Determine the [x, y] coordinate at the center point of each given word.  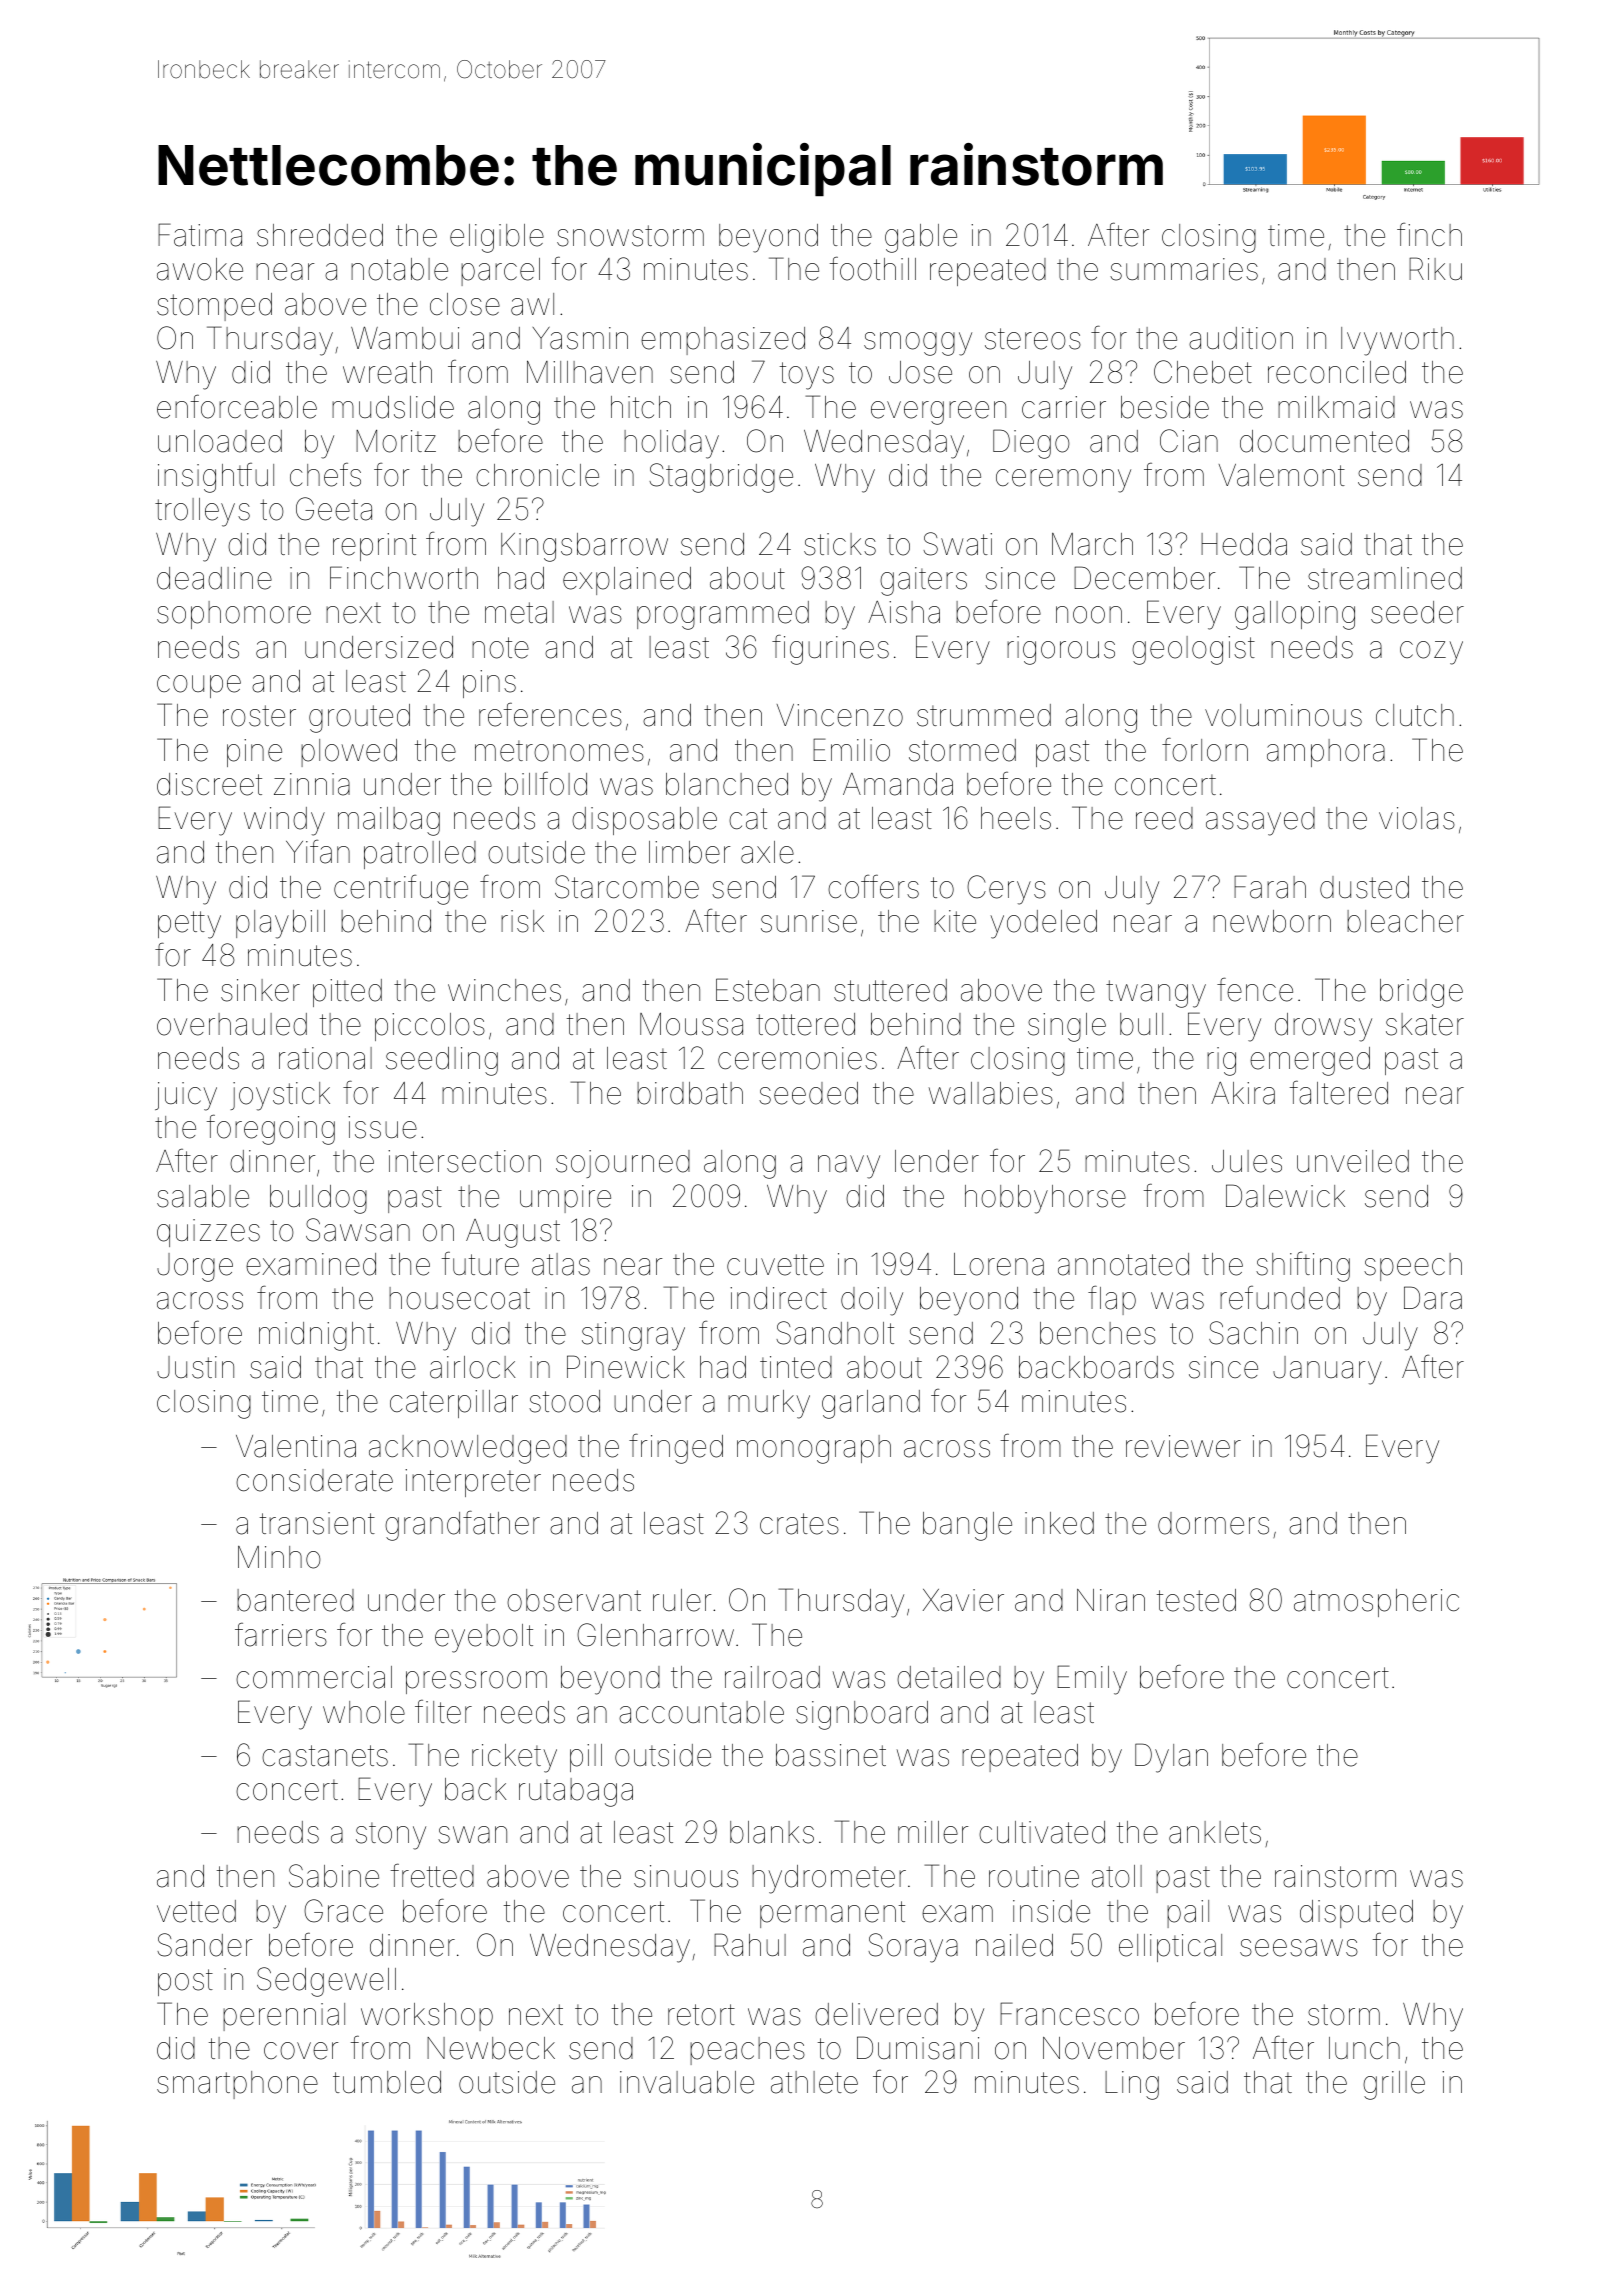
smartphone [237, 2085]
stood [564, 1401]
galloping [1295, 615]
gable [921, 238]
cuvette [775, 1265]
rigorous [1061, 650]
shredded [320, 235]
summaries [1184, 269]
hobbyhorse [1045, 1199]
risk [522, 921]
